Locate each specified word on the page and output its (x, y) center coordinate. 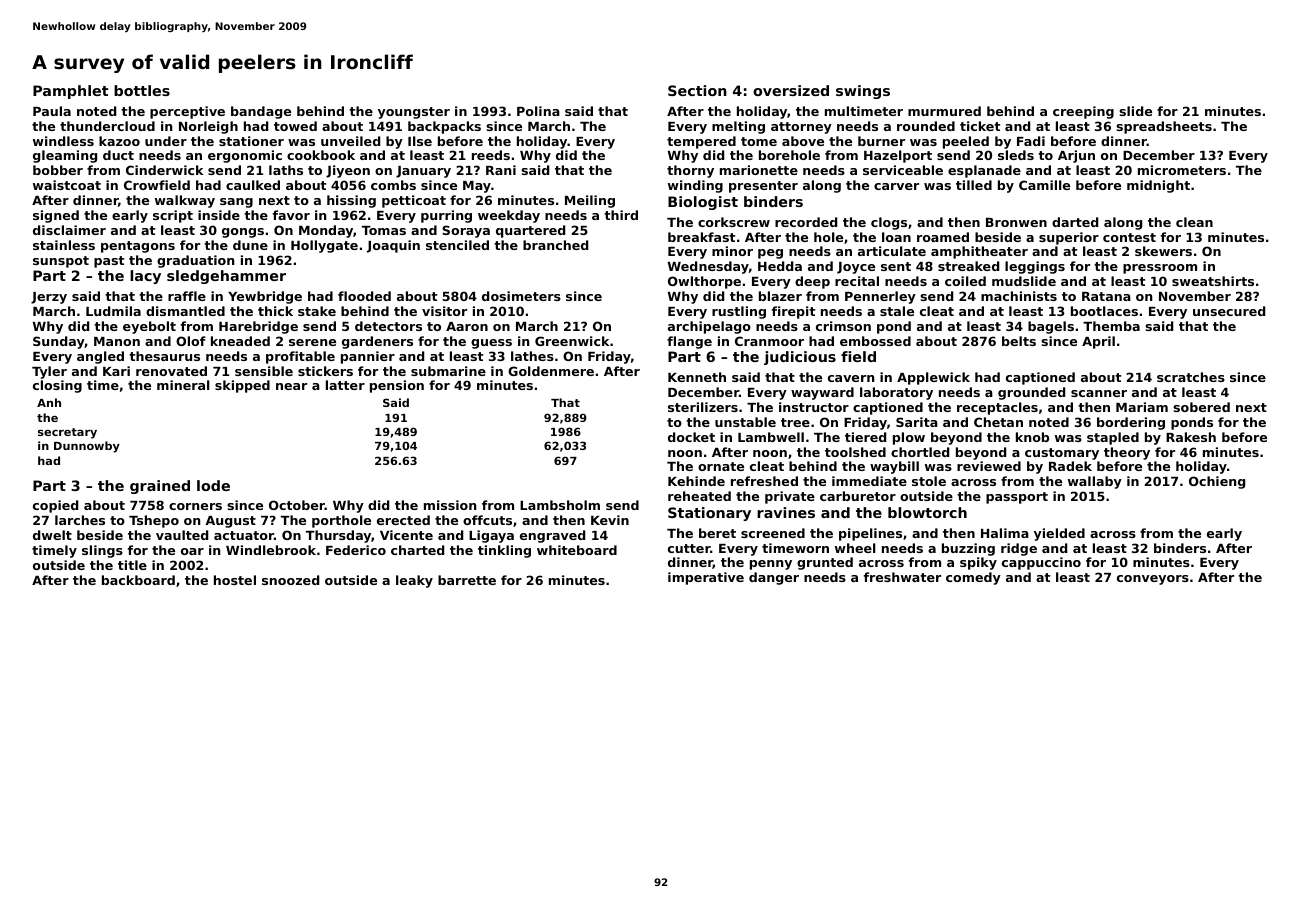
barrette (467, 580)
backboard (138, 580)
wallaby (1095, 482)
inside (219, 215)
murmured (944, 111)
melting (738, 127)
